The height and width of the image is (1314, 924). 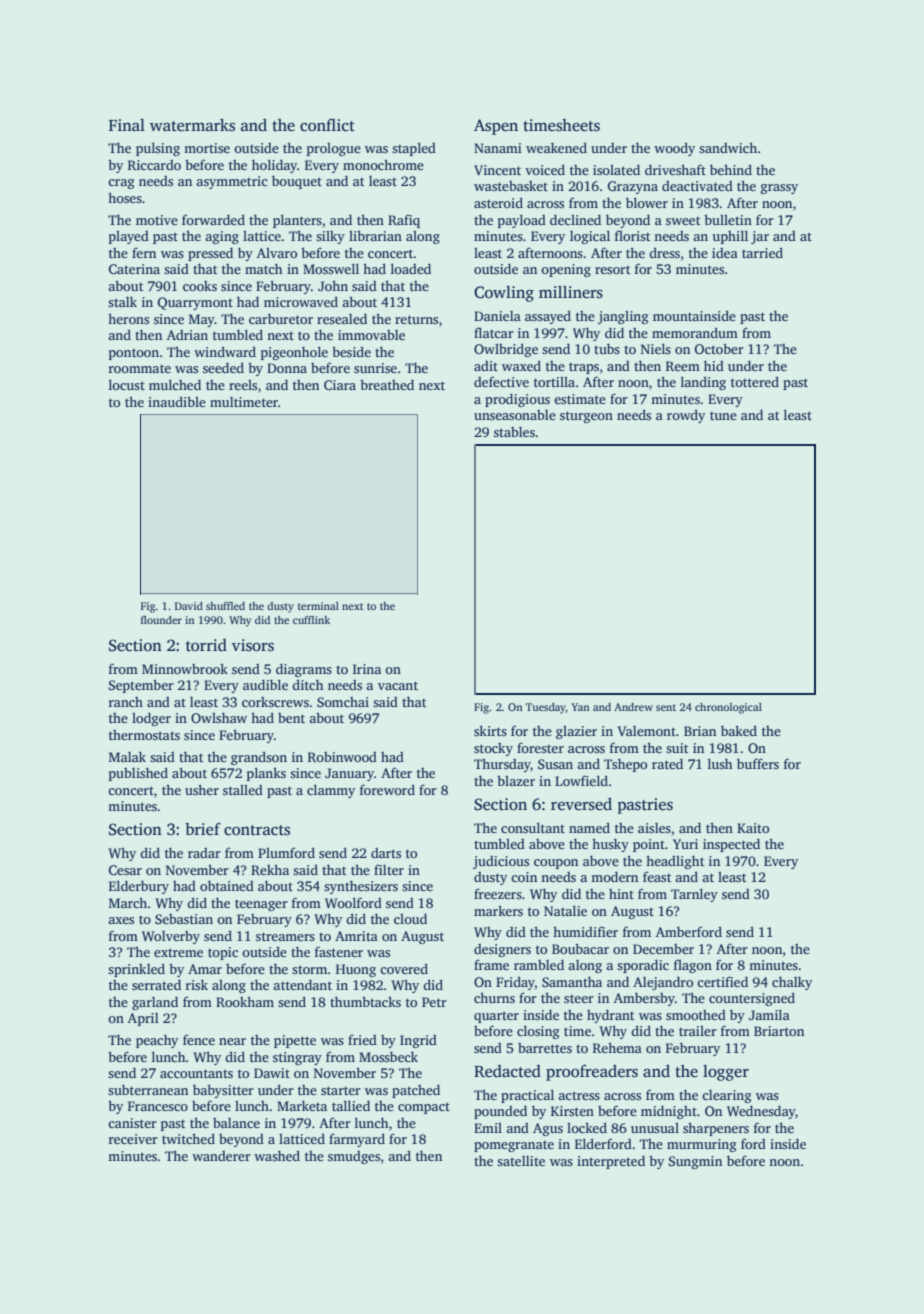 What do you see at coordinates (189, 606) in the image?
I see `David` at bounding box center [189, 606].
